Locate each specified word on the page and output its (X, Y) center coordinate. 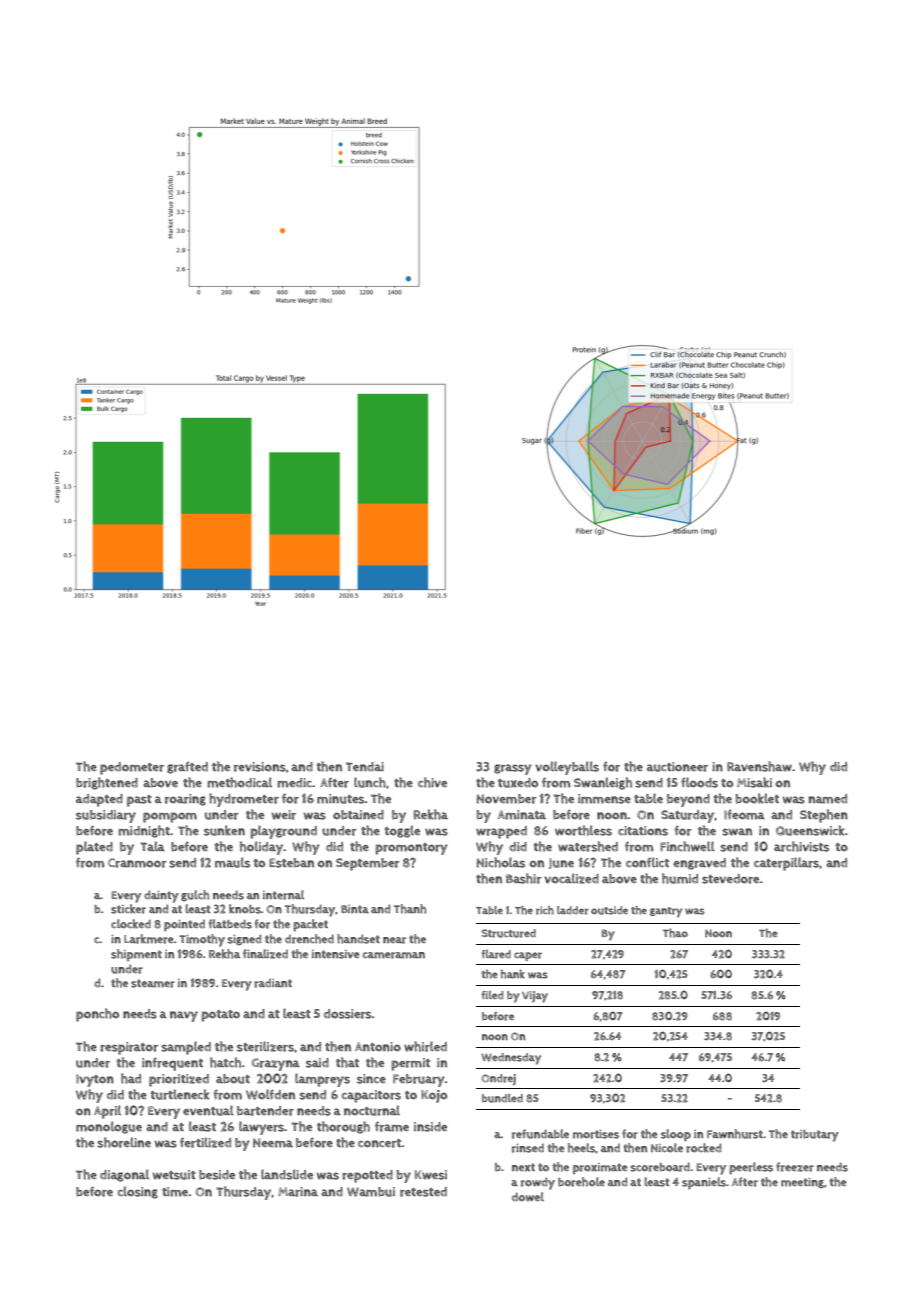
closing (138, 1192)
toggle (402, 831)
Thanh (410, 909)
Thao (675, 933)
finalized (265, 954)
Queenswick (810, 830)
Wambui (371, 1192)
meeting (802, 1183)
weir (284, 815)
